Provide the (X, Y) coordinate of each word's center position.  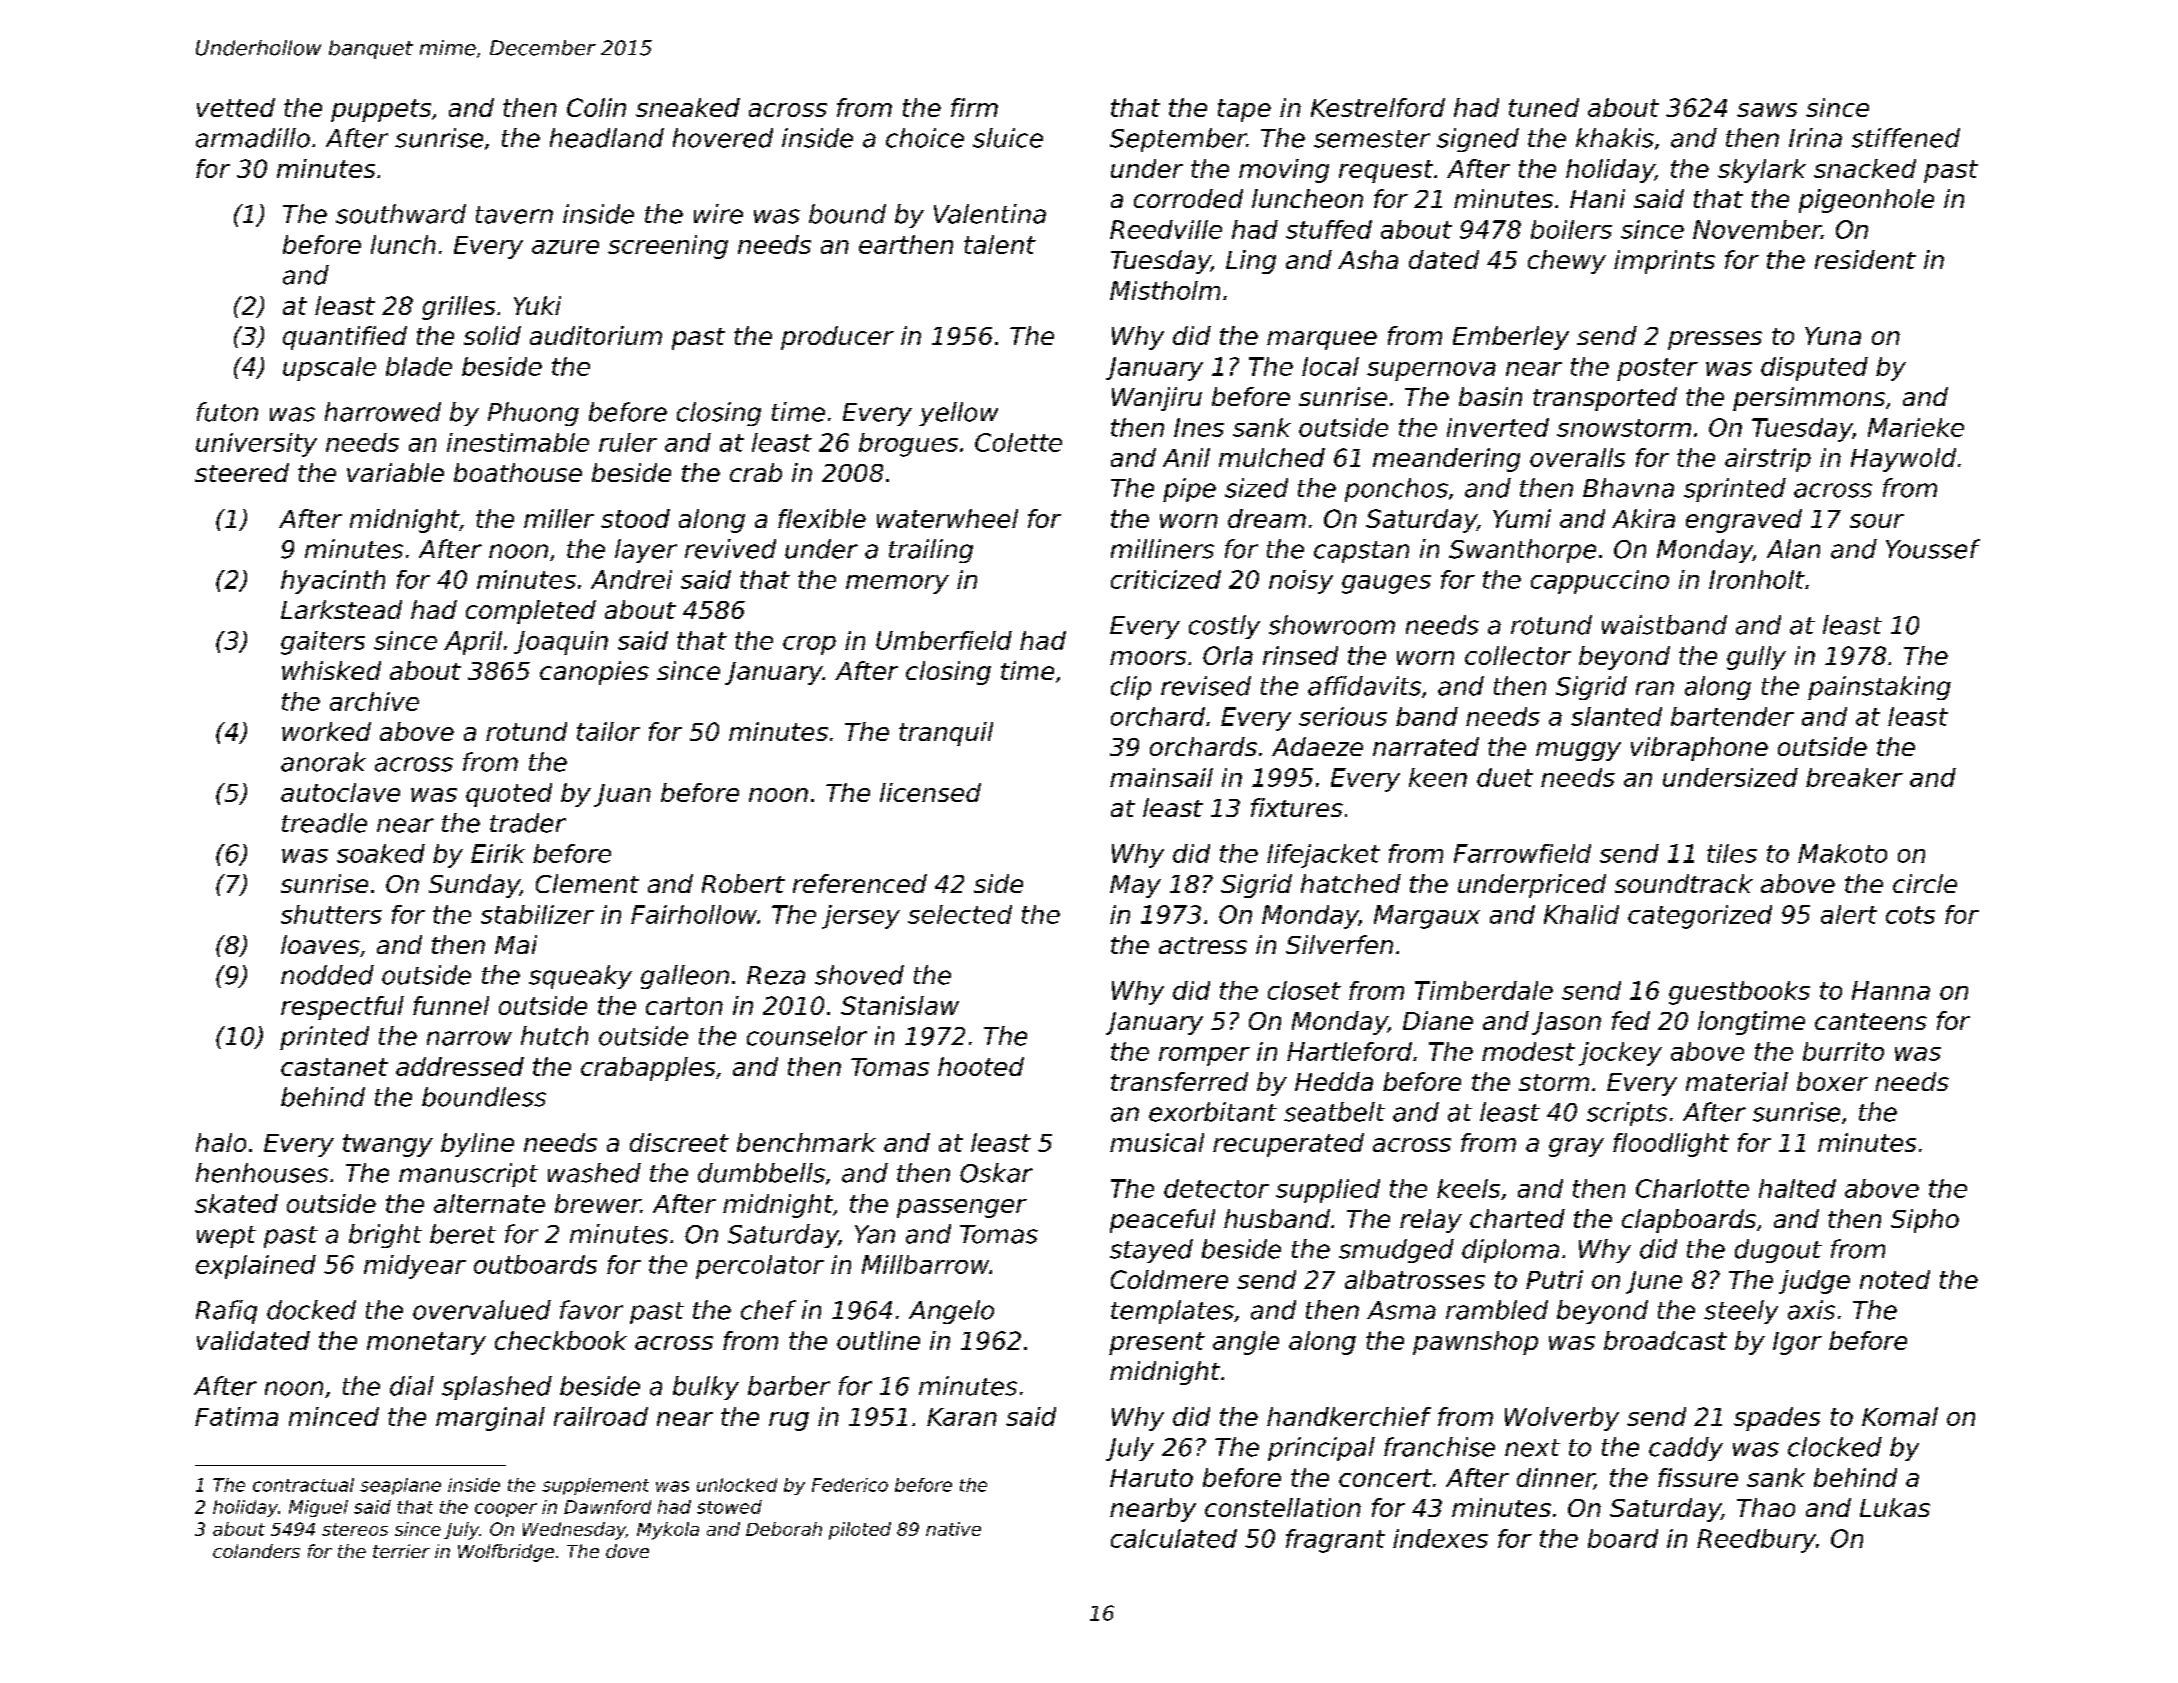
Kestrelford (1378, 107)
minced (334, 1416)
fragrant (1335, 1541)
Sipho (1925, 1221)
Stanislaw (900, 1005)
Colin (596, 107)
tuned (1544, 107)
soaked (381, 853)
